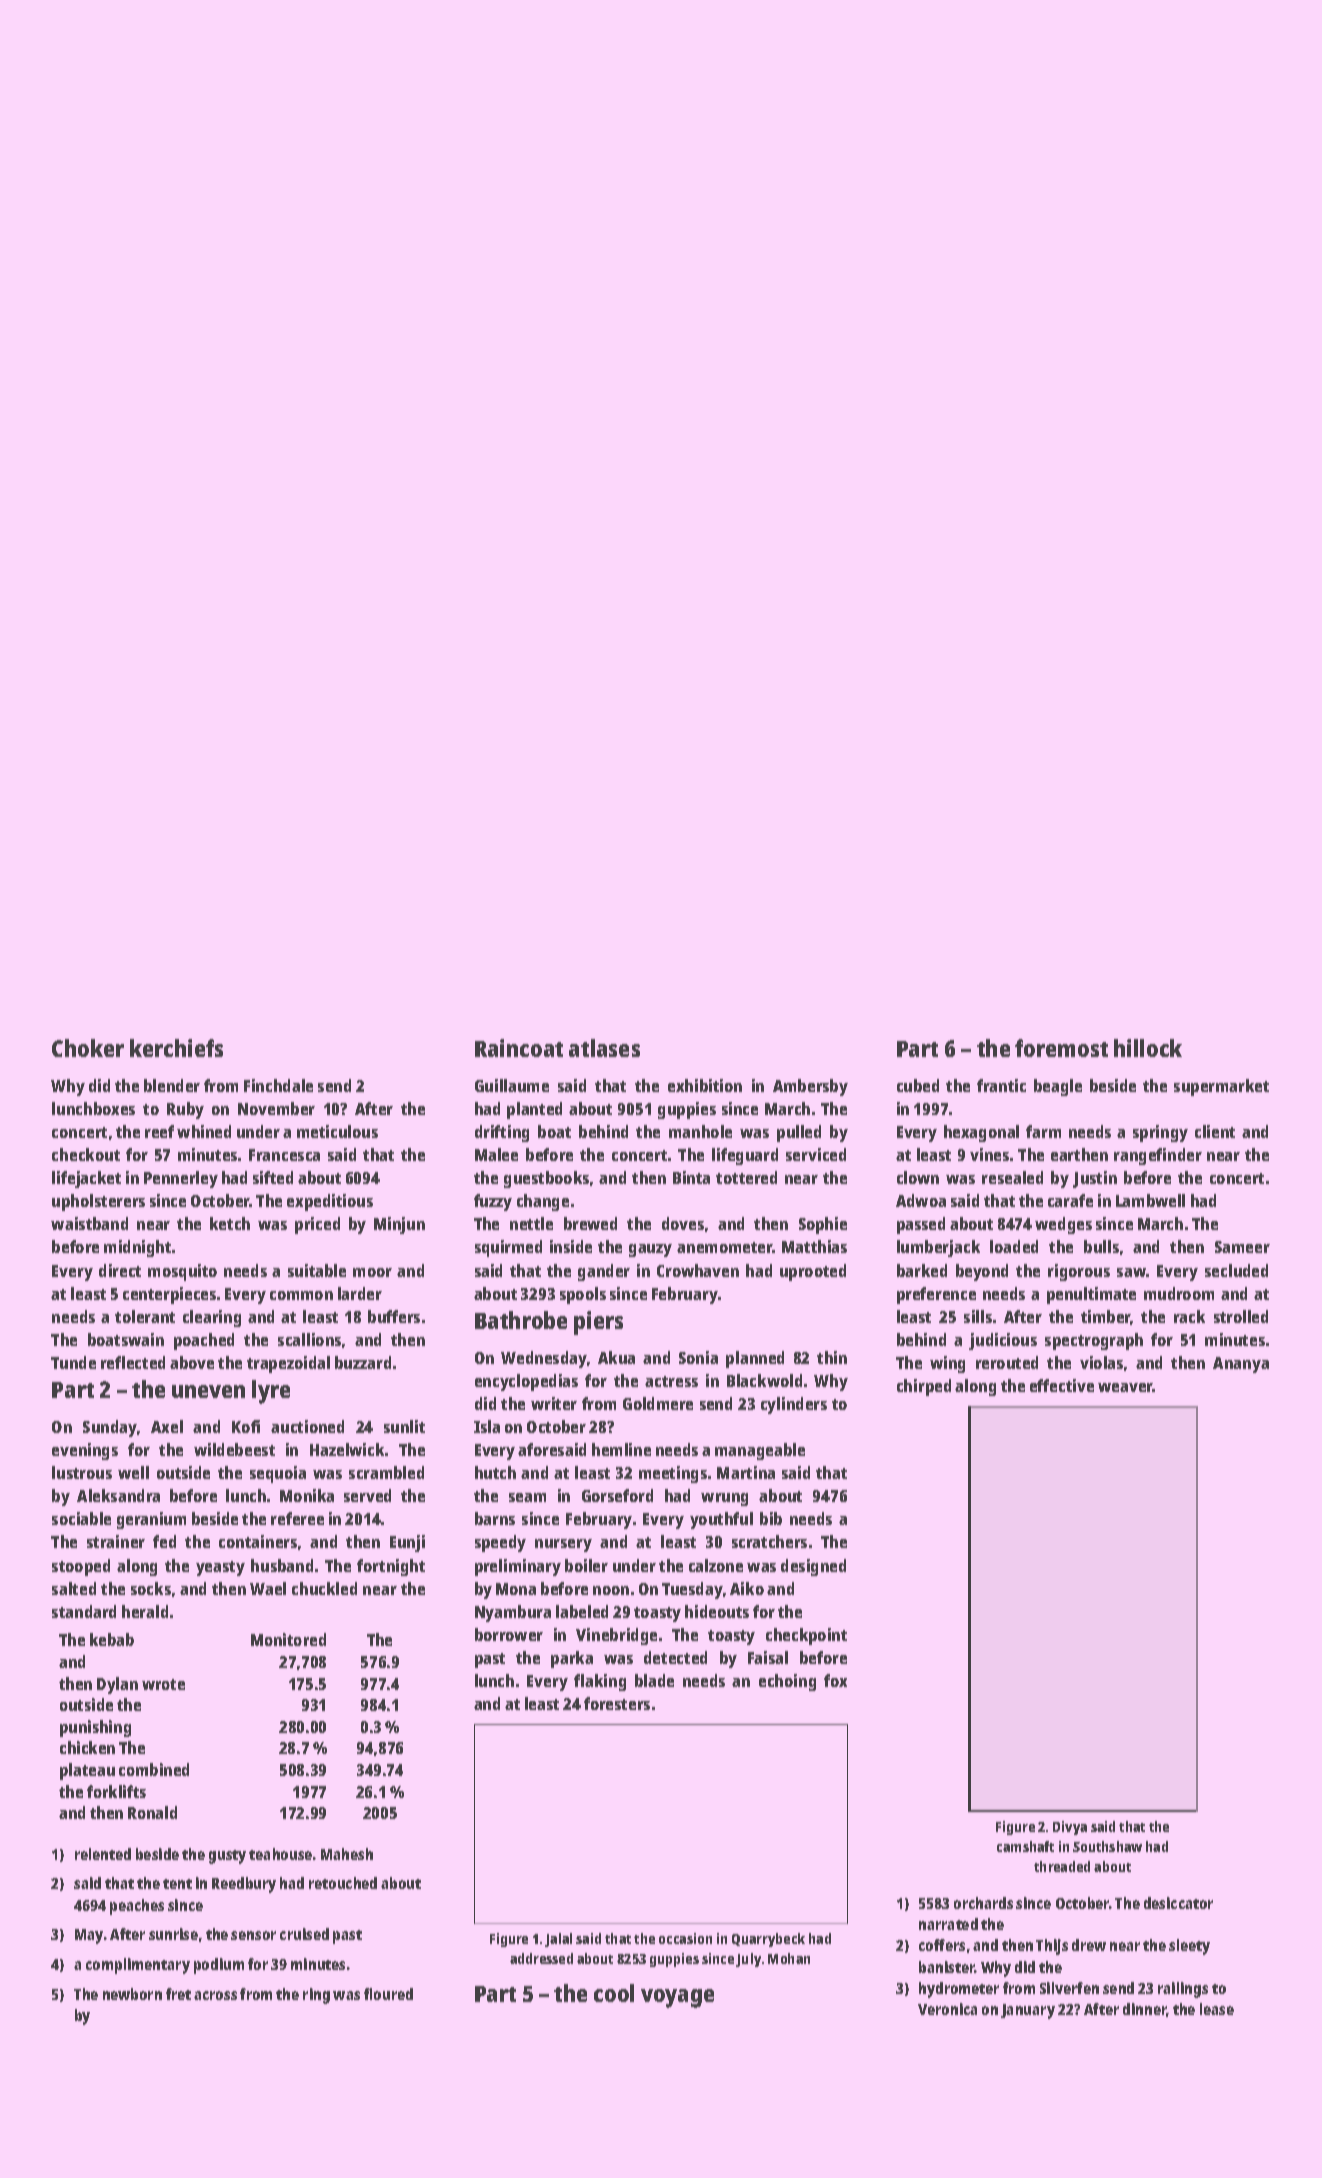 The image size is (1322, 2178). Describe the element at coordinates (388, 1994) in the page. I see `floured` at that location.
